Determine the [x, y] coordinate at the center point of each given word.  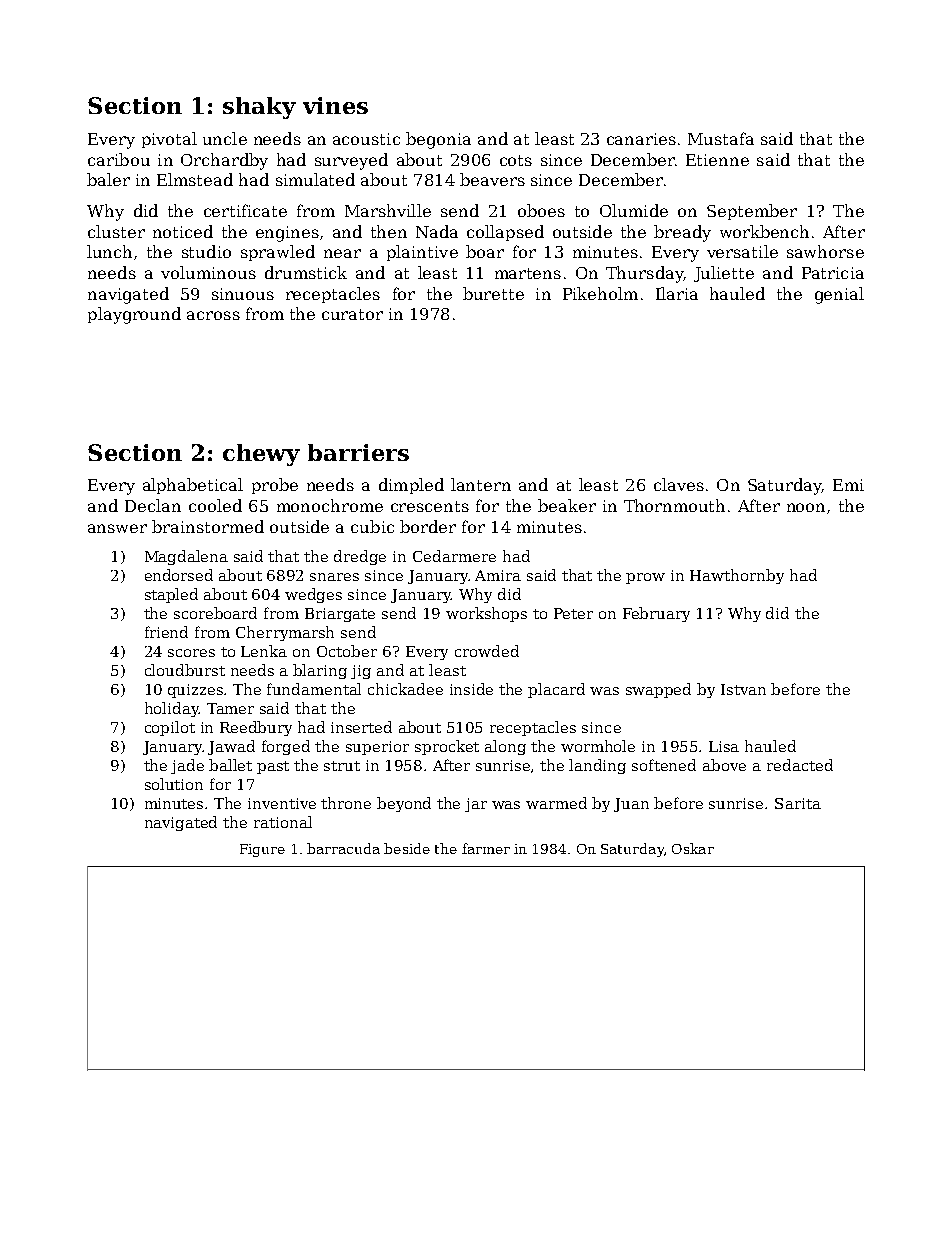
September [752, 212]
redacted [800, 765]
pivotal [169, 140]
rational [283, 822]
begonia [438, 140]
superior [377, 748]
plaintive [422, 253]
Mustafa [721, 138]
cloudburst [185, 670]
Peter [573, 613]
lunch [109, 251]
